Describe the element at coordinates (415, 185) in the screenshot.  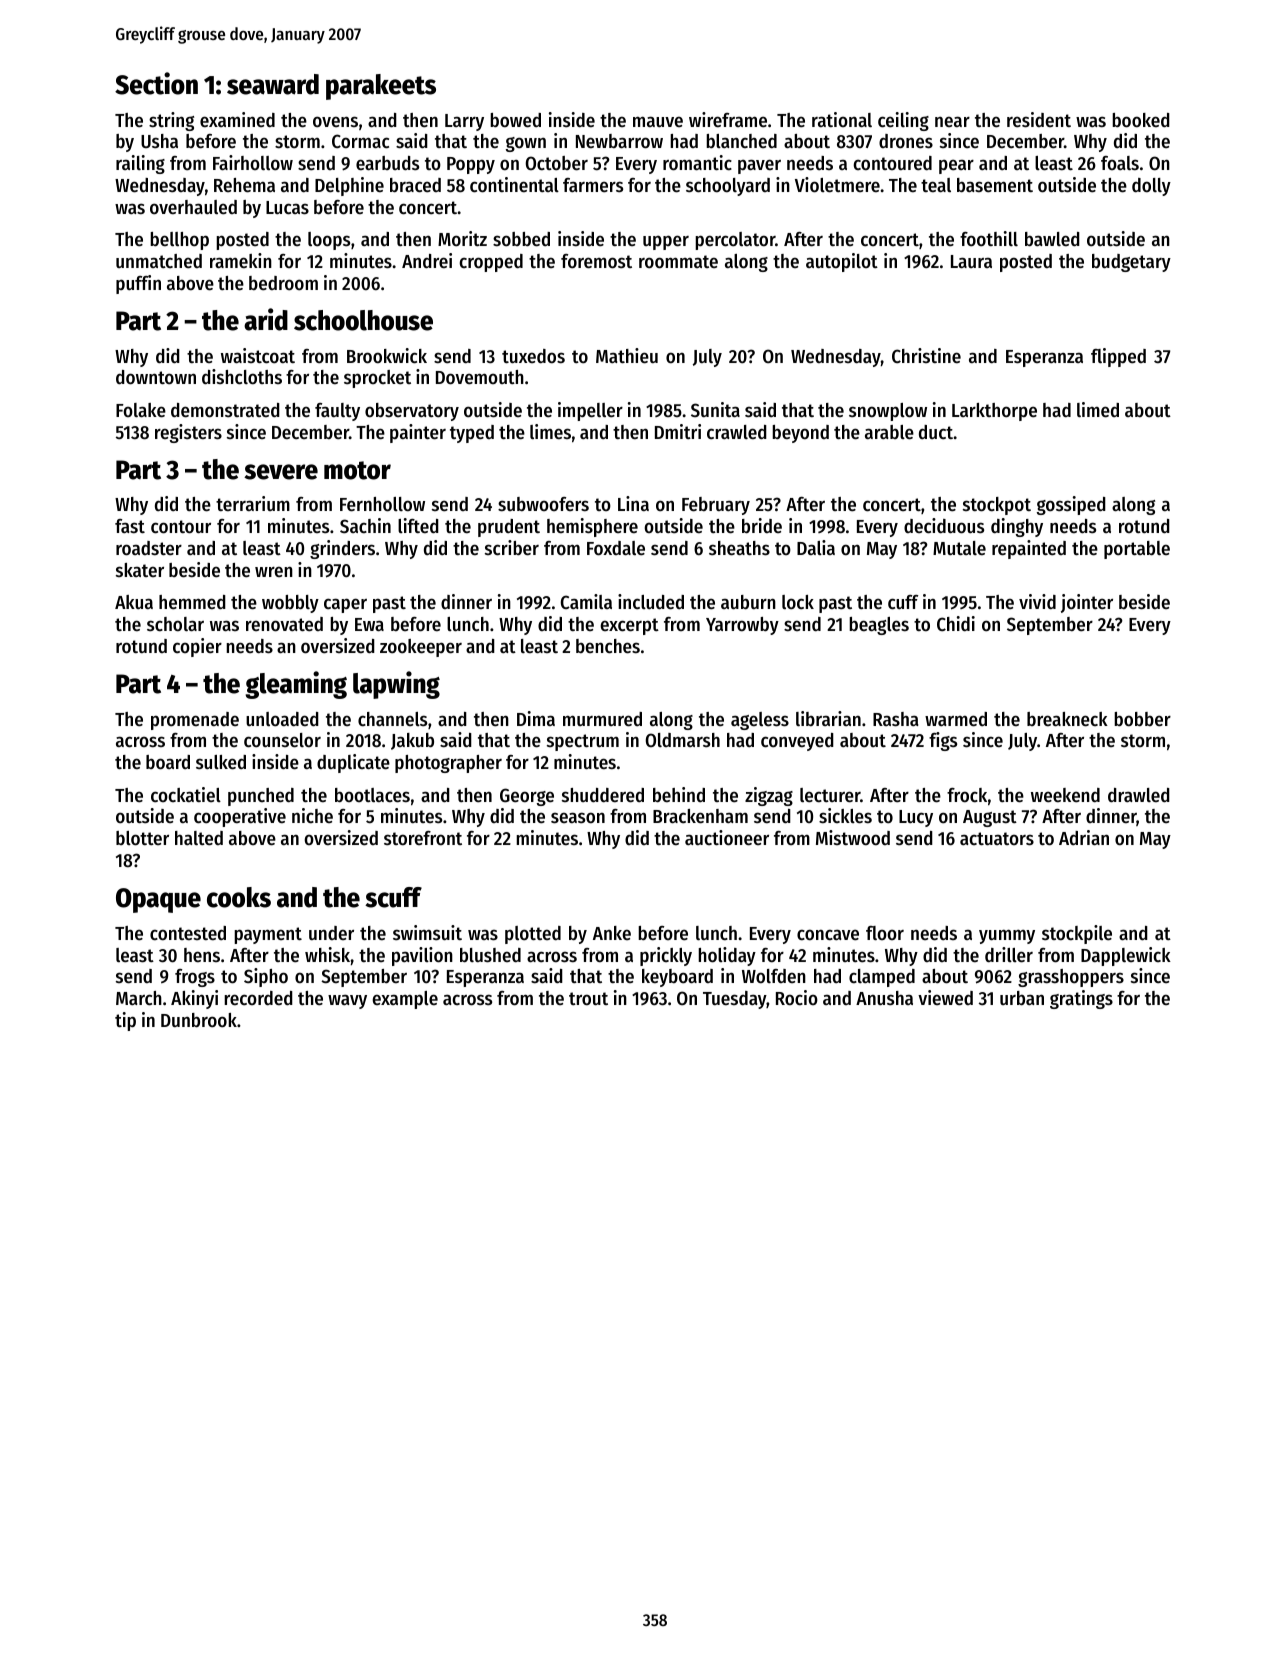
I see `braced` at that location.
